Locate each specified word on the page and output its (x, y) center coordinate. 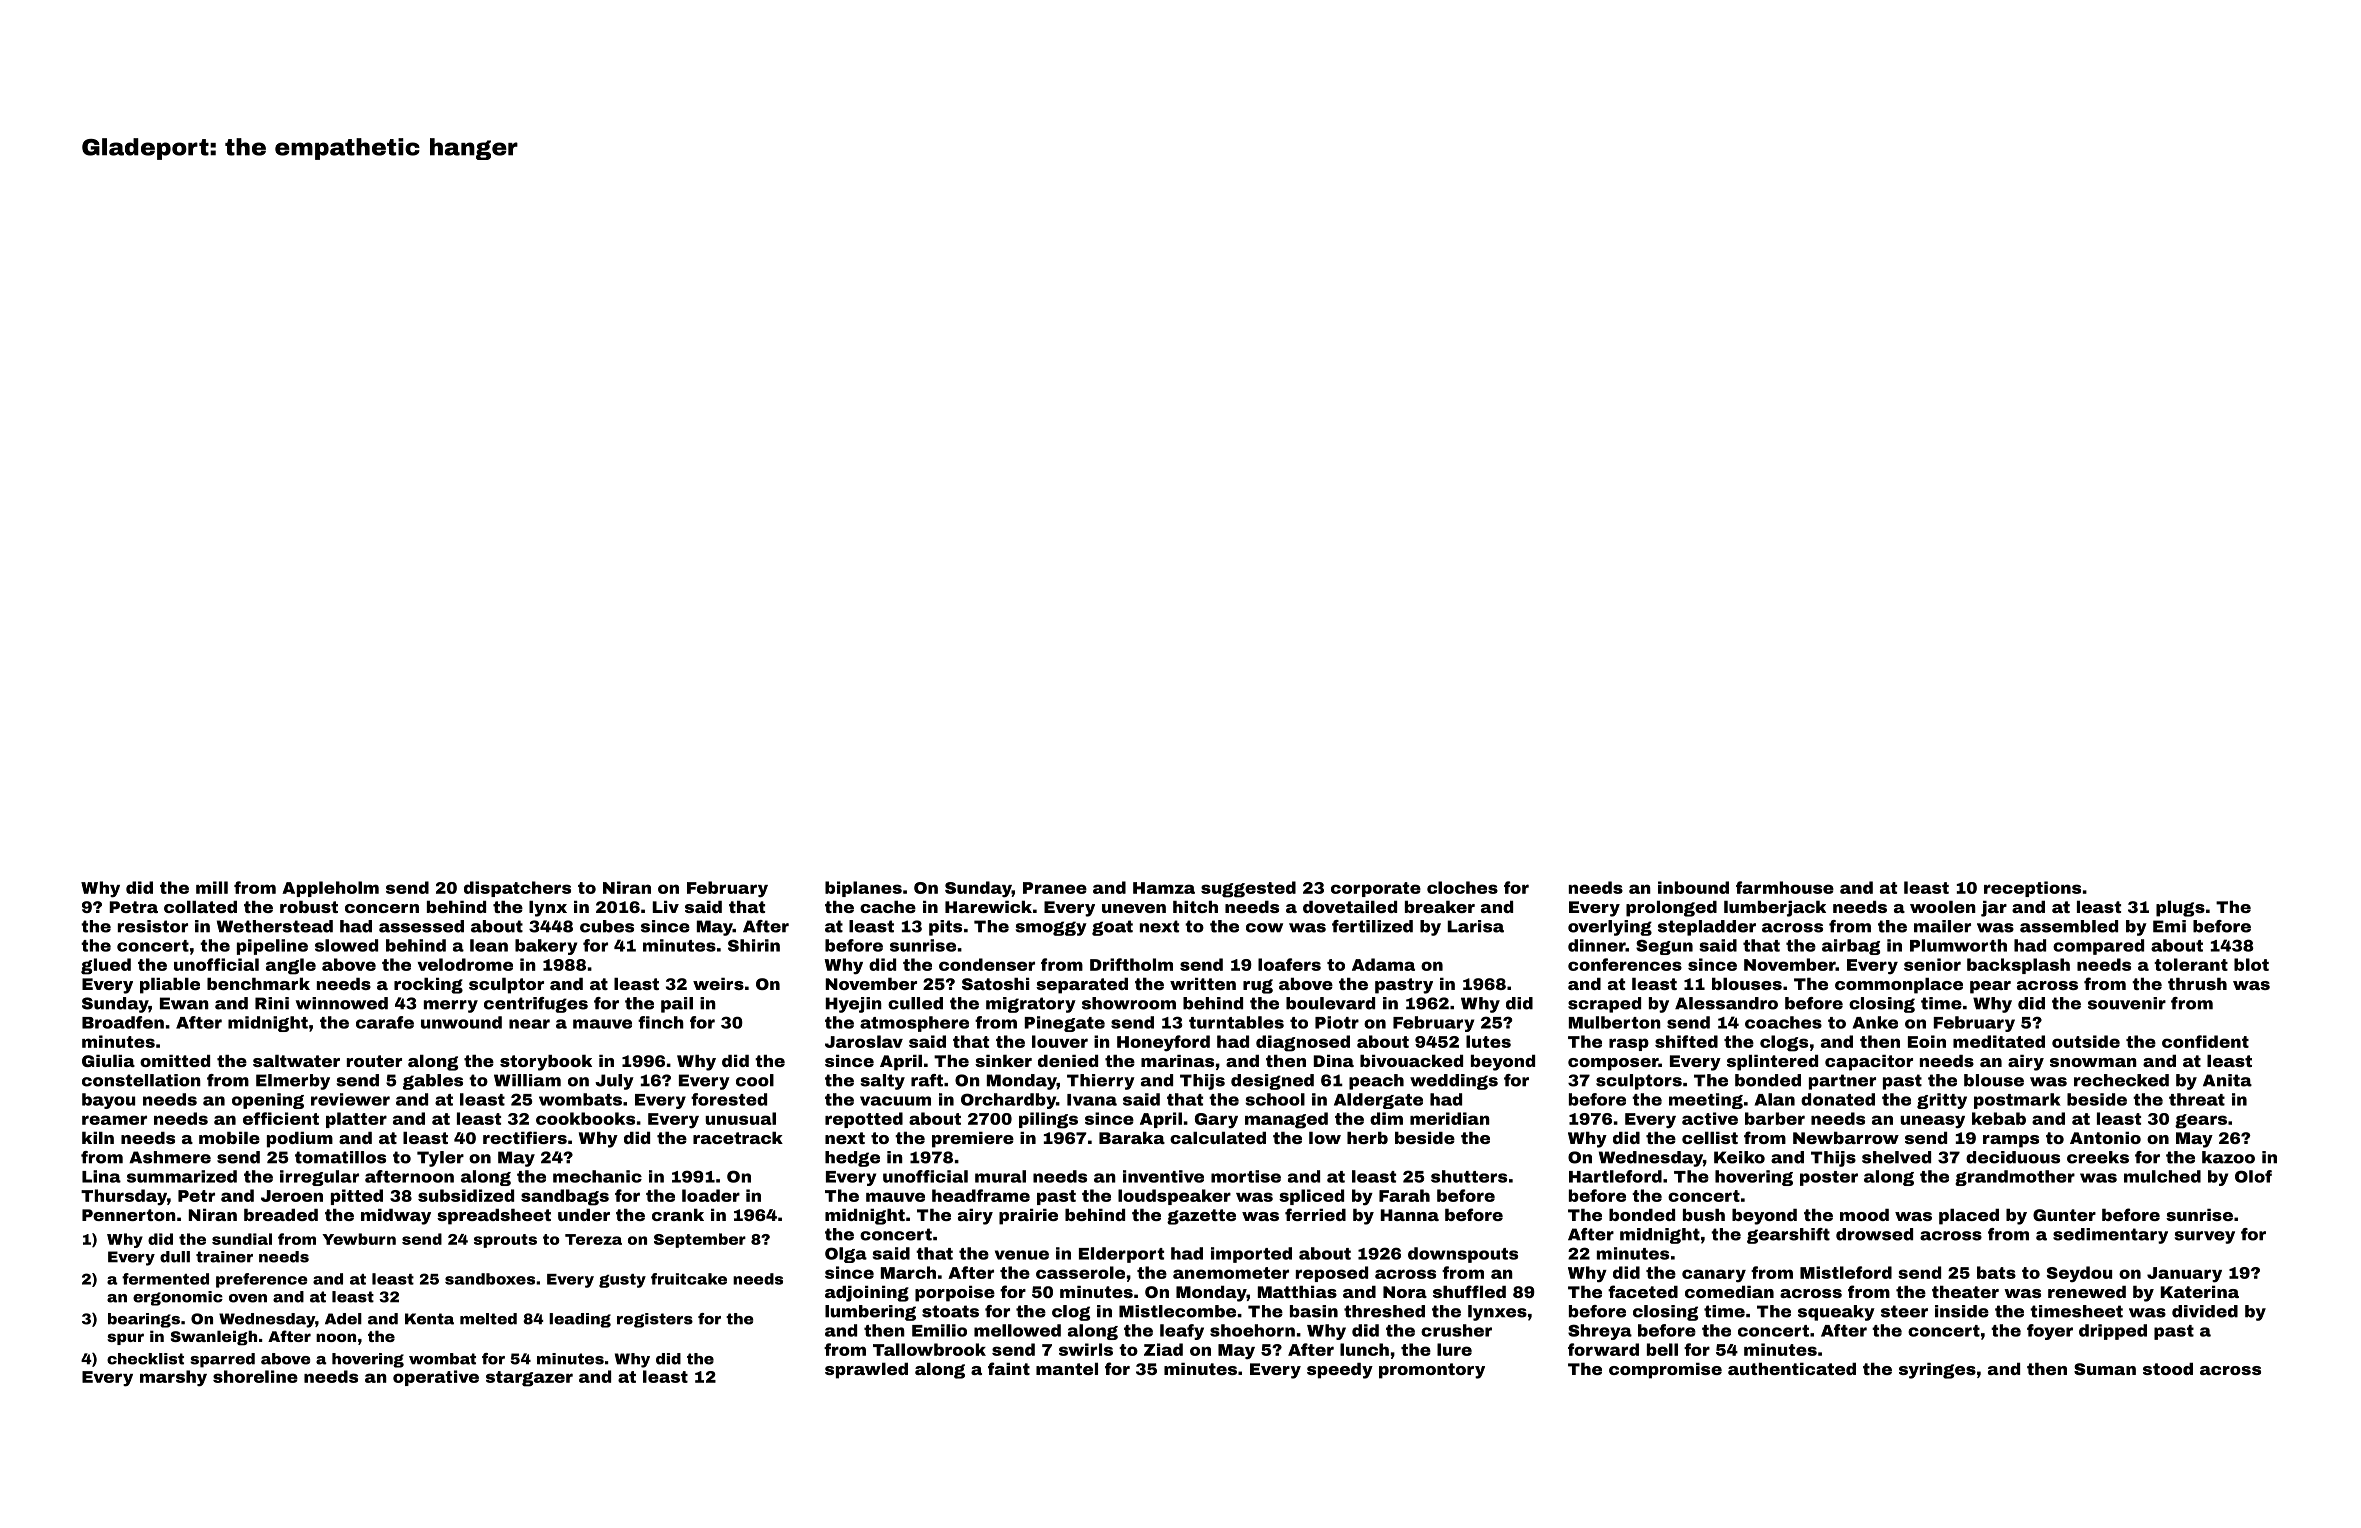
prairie (1028, 1217)
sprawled (866, 1371)
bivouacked (1411, 1060)
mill (212, 887)
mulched (2162, 1176)
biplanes (863, 889)
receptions (2032, 889)
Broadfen (123, 1022)
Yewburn (359, 1239)
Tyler (440, 1159)
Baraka (1132, 1137)
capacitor (1869, 1063)
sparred (222, 1360)
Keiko (1739, 1157)
